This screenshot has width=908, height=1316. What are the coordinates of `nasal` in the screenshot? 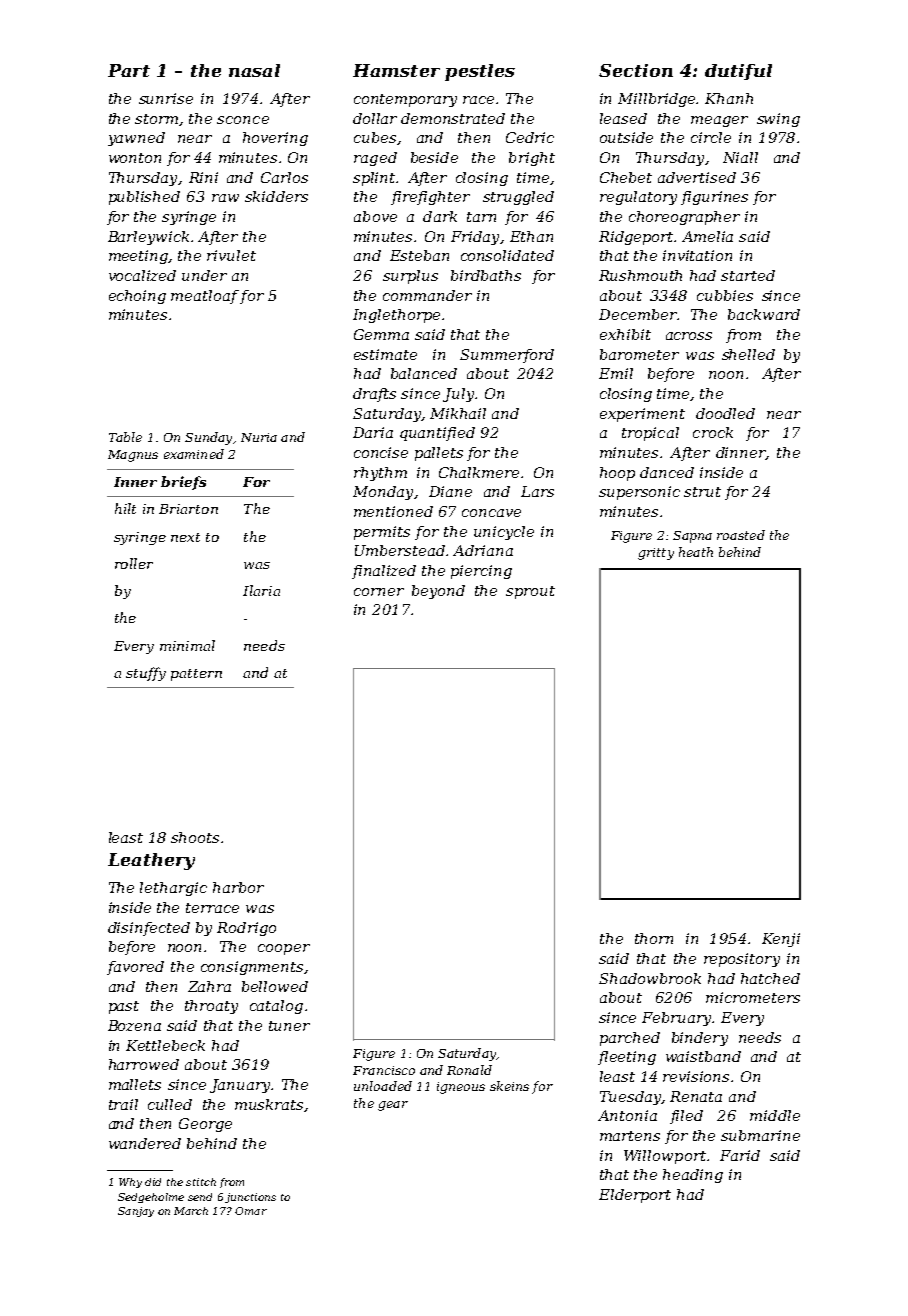 It's located at (254, 70).
